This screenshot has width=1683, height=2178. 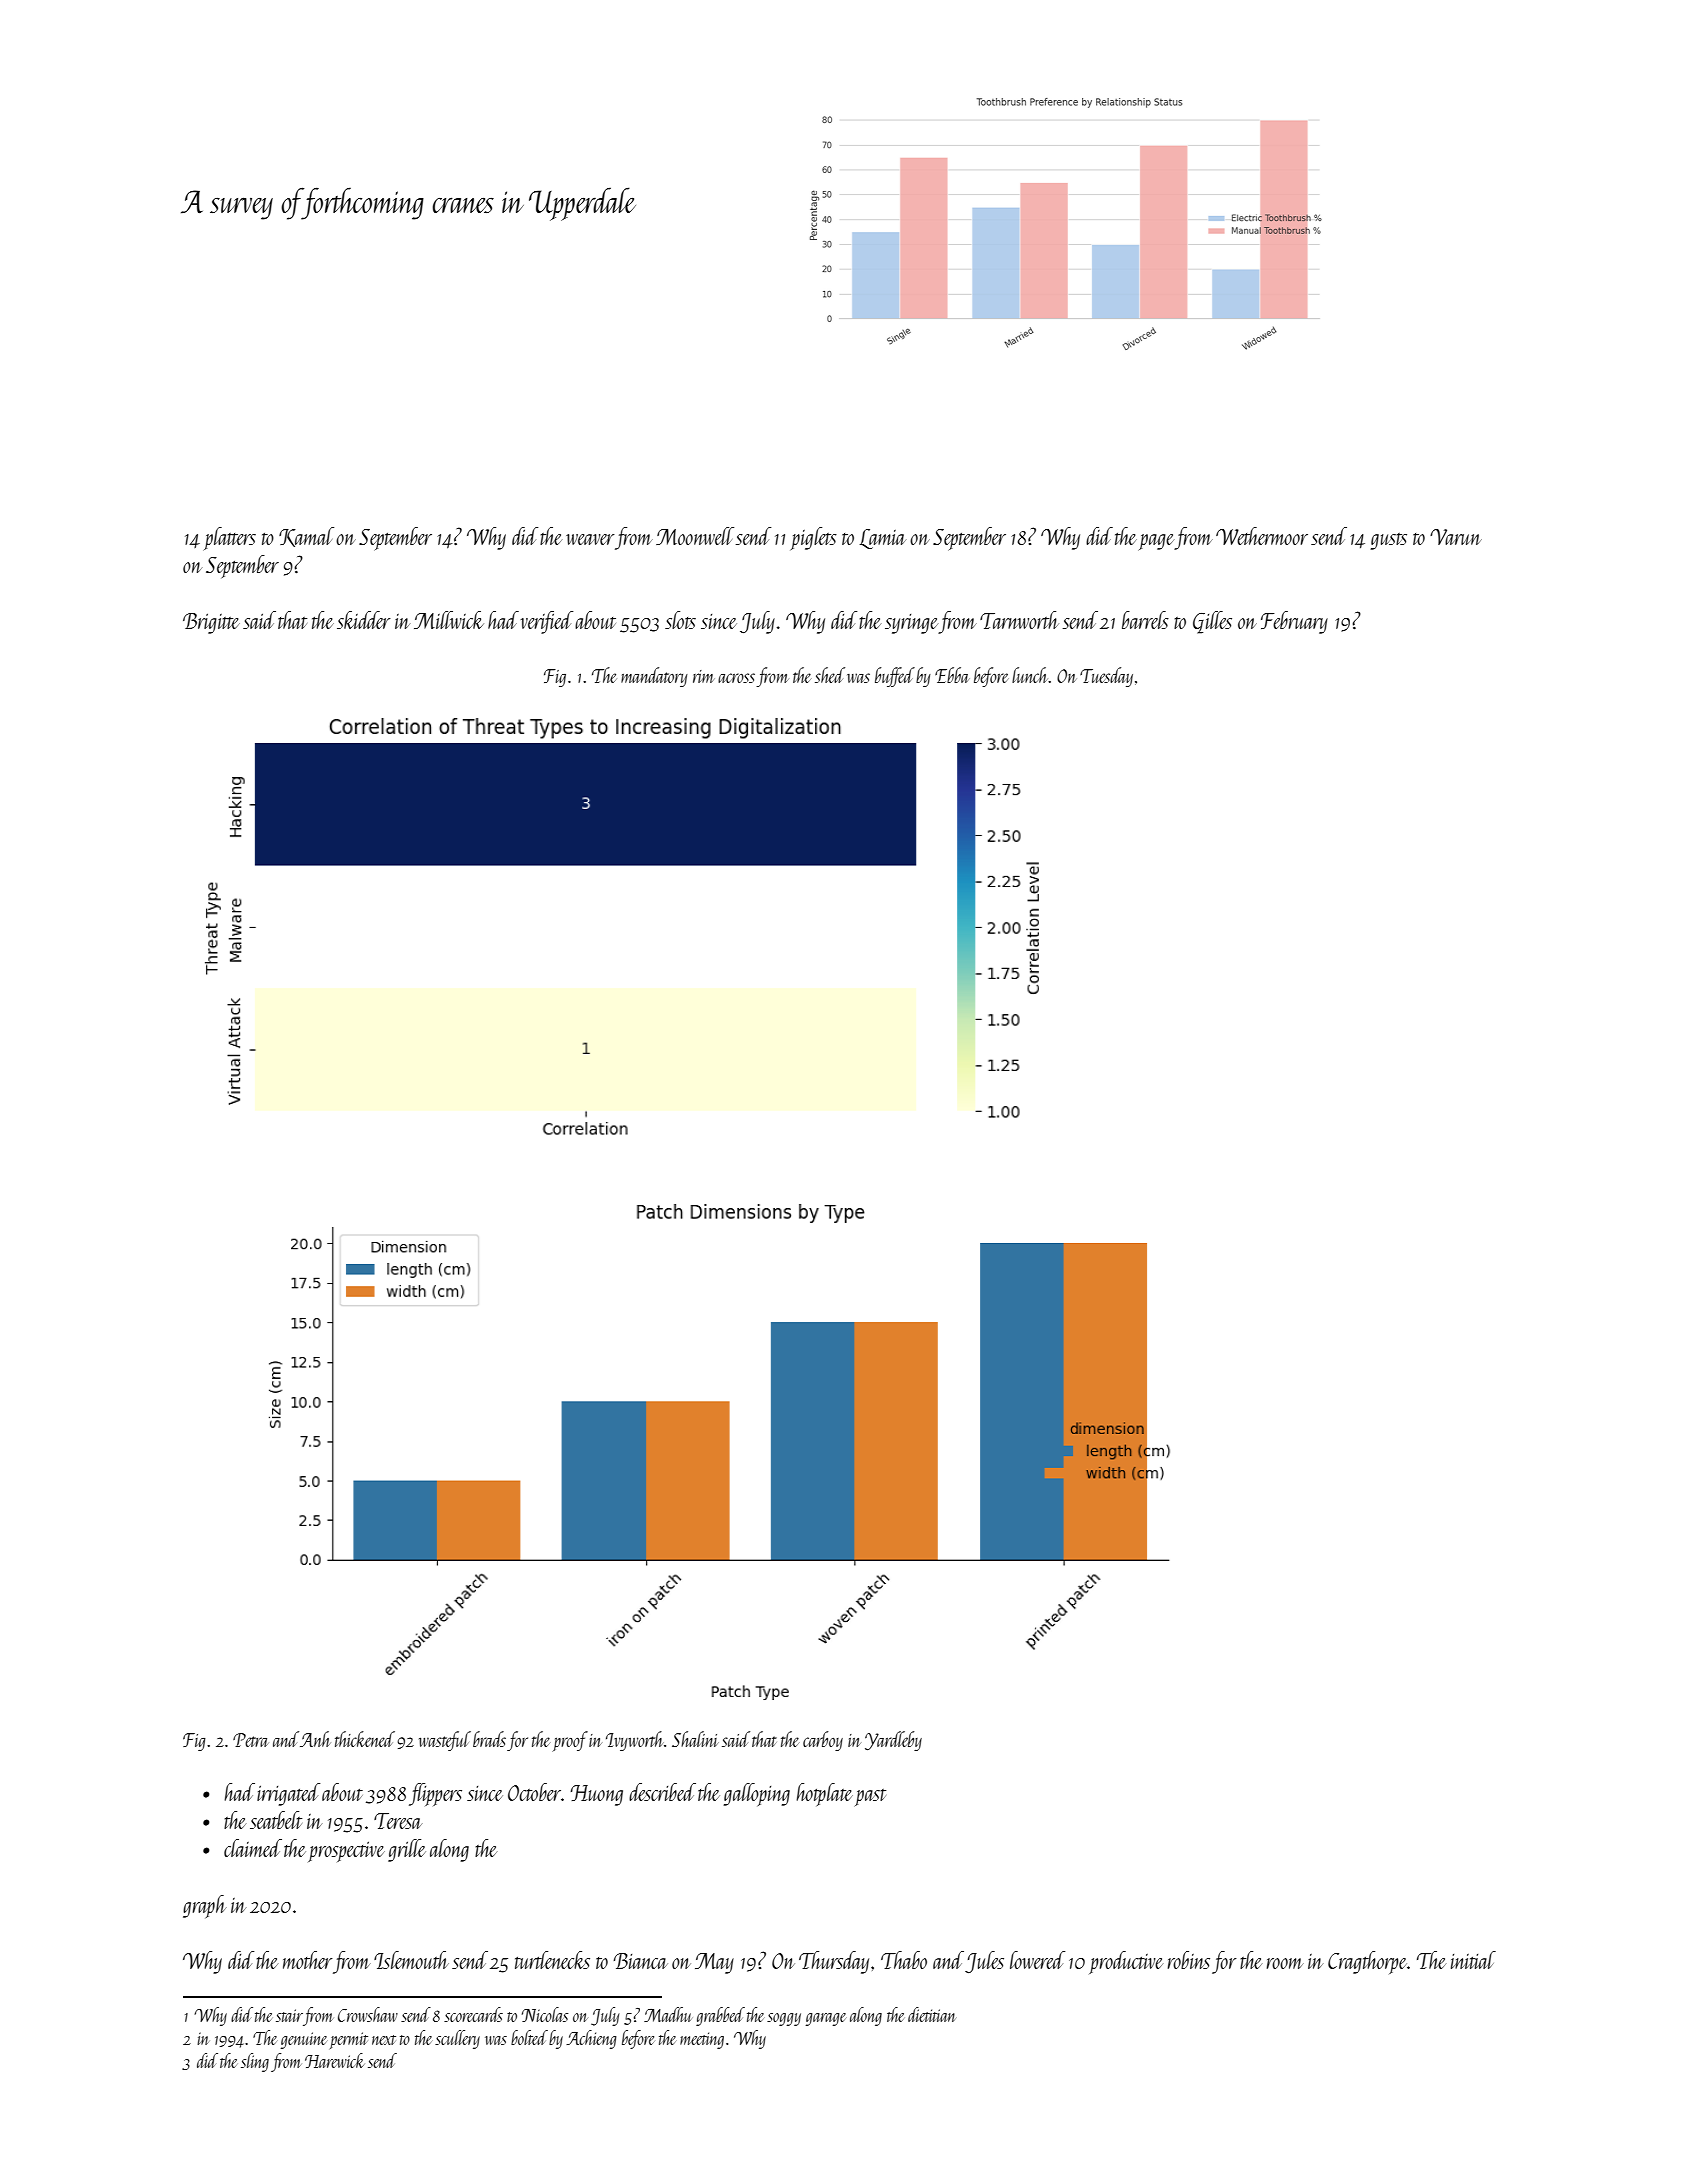 What do you see at coordinates (211, 623) in the screenshot?
I see `Brigitte` at bounding box center [211, 623].
